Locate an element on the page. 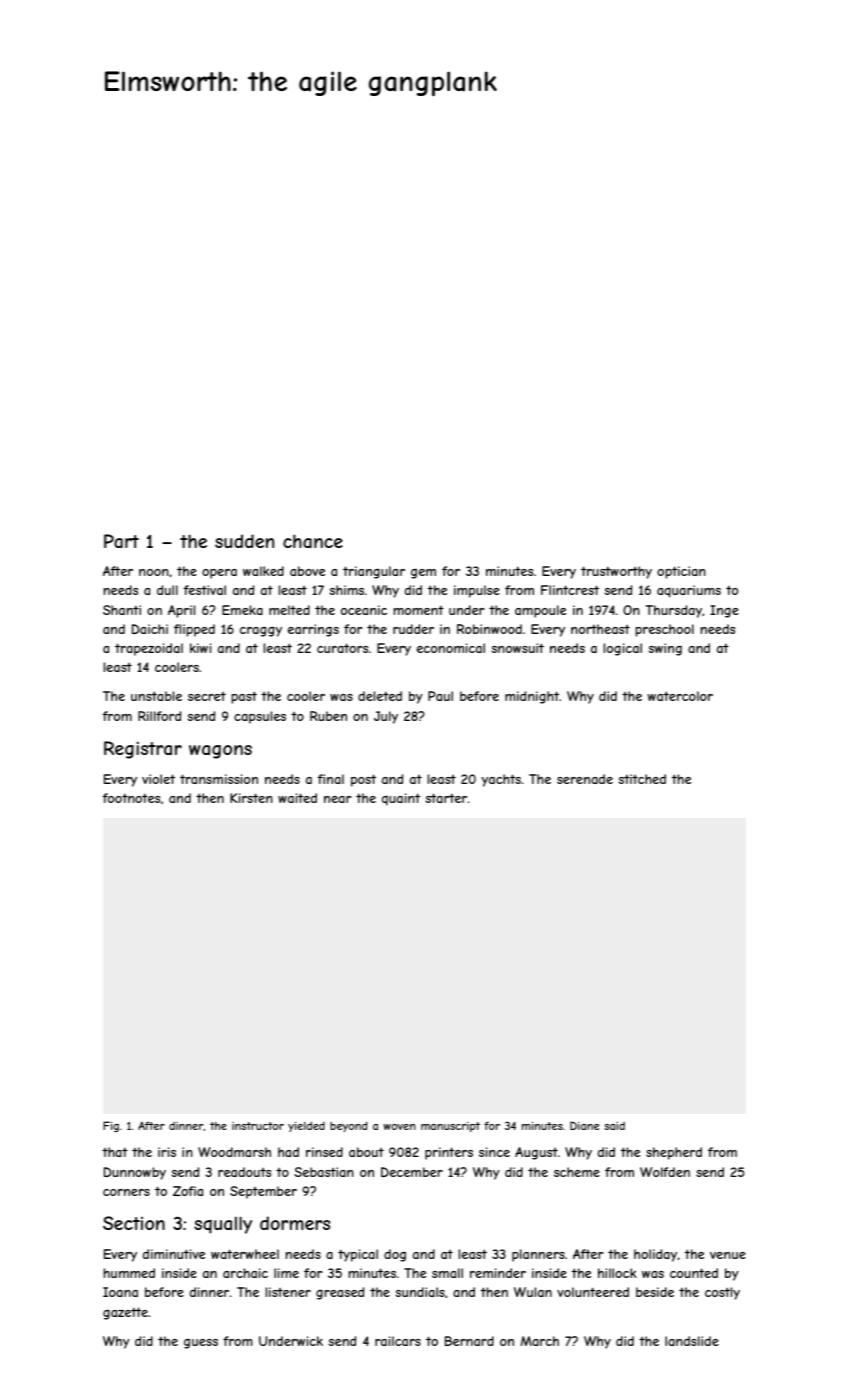 This page has height=1400, width=849. dog is located at coordinates (395, 1255).
